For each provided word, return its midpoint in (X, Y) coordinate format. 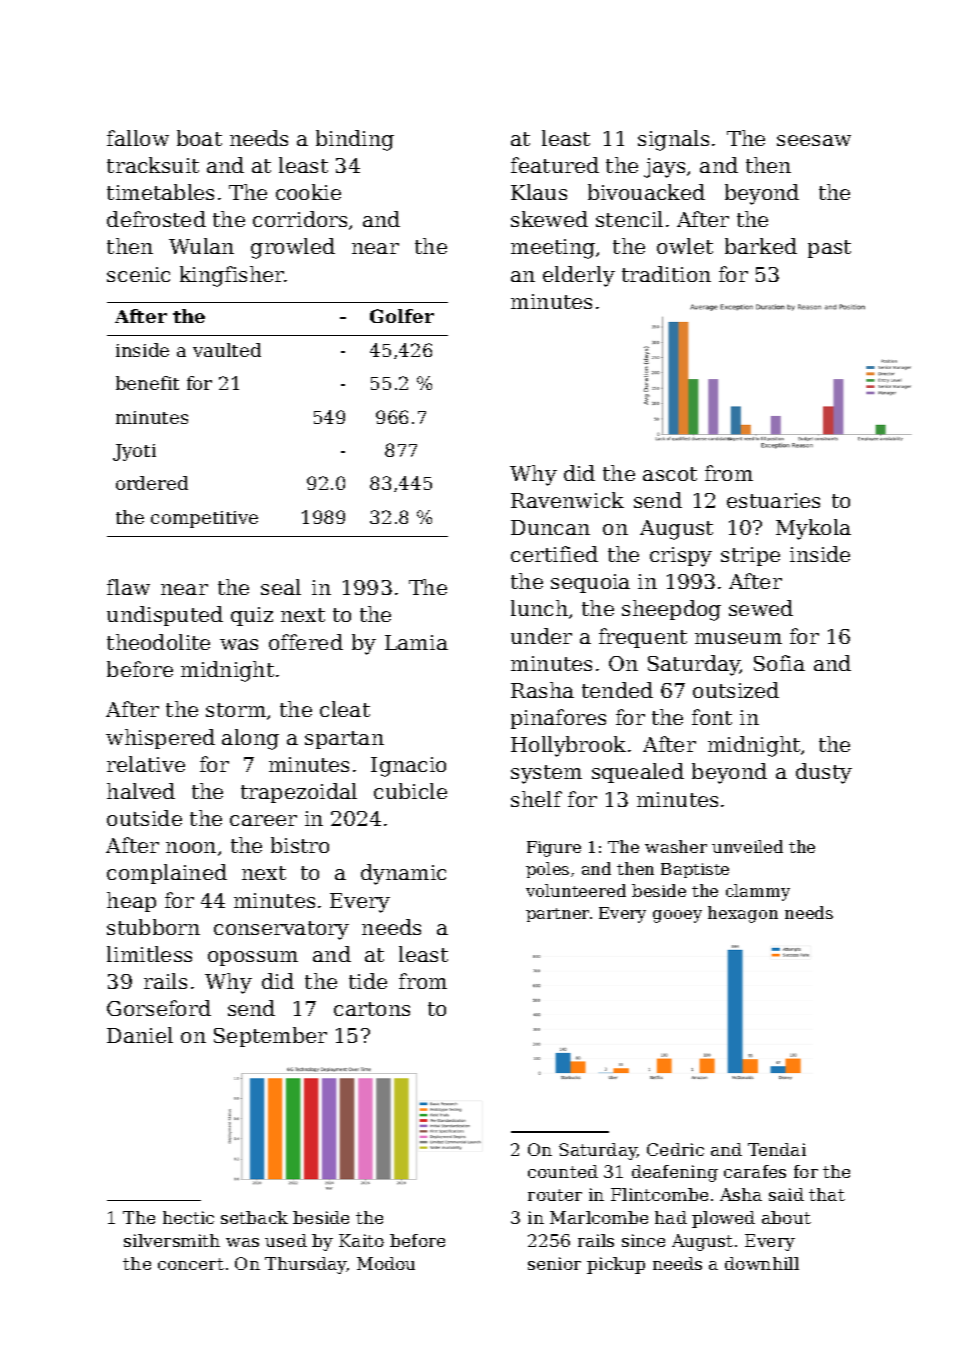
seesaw (814, 140)
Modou (386, 1263)
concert (191, 1264)
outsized (736, 690)
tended (617, 690)
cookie (308, 192)
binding (355, 140)
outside (144, 818)
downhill (762, 1263)
